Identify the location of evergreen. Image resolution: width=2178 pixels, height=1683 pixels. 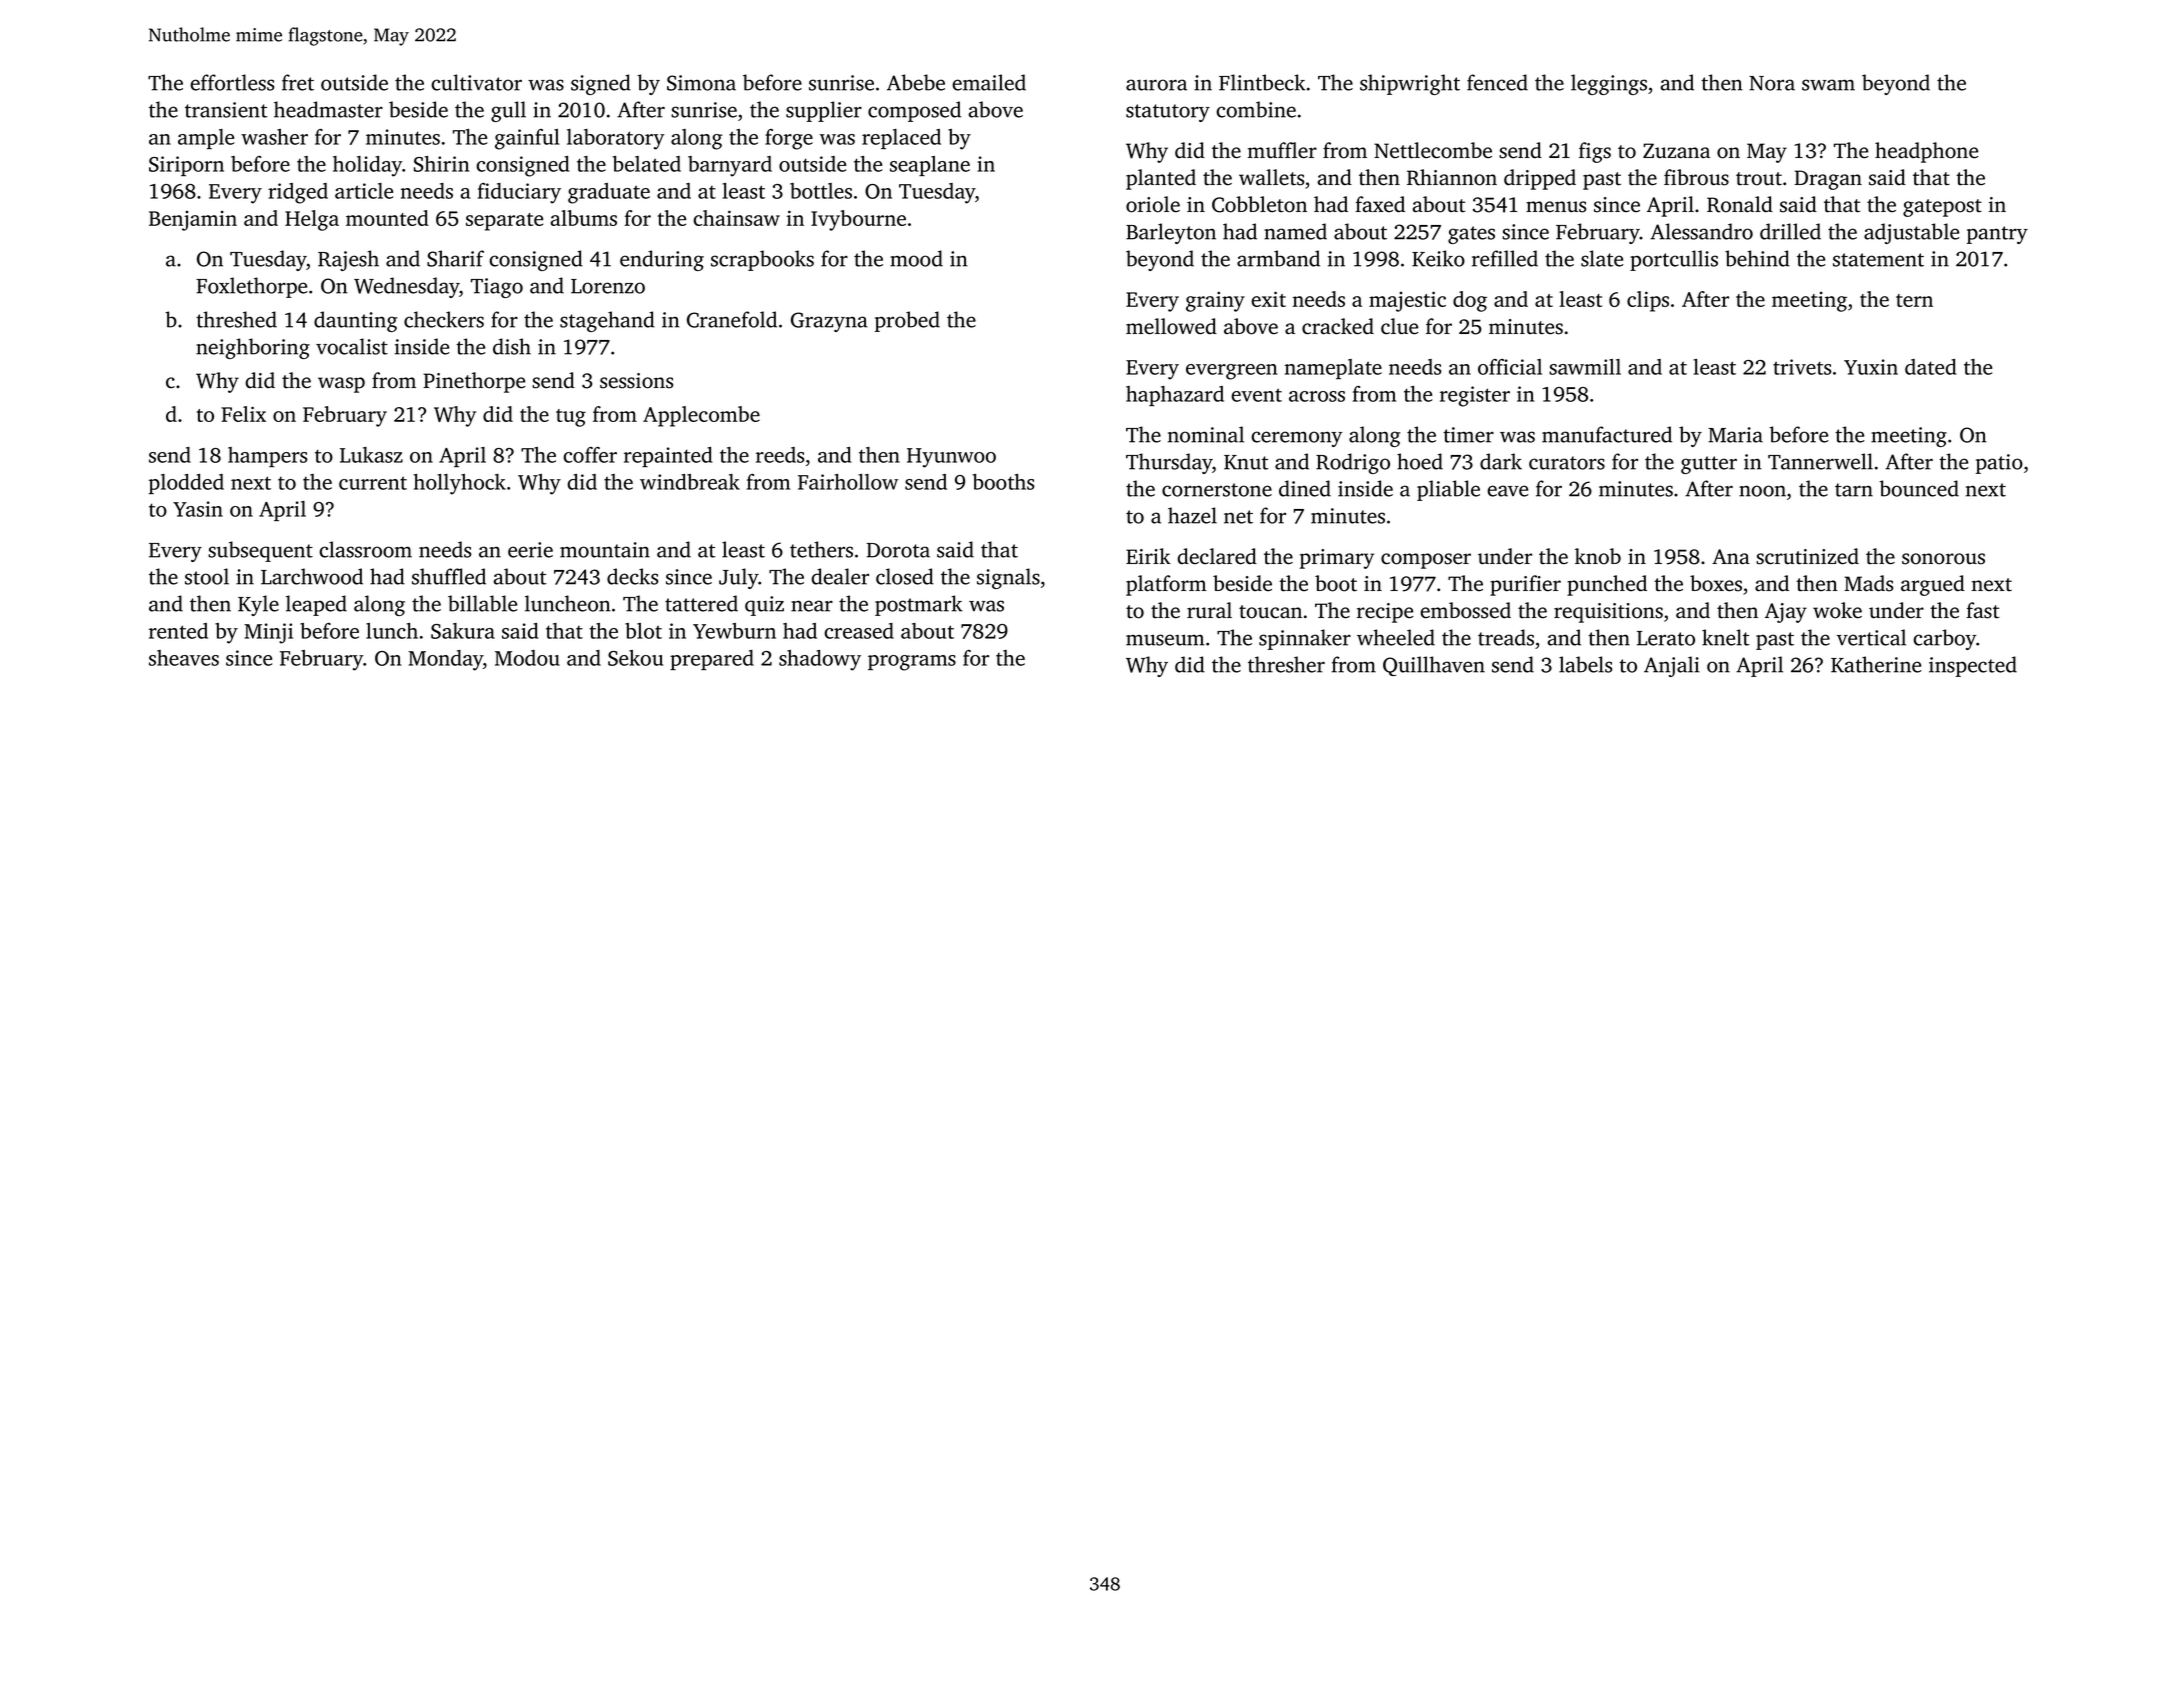
(1231, 372).
